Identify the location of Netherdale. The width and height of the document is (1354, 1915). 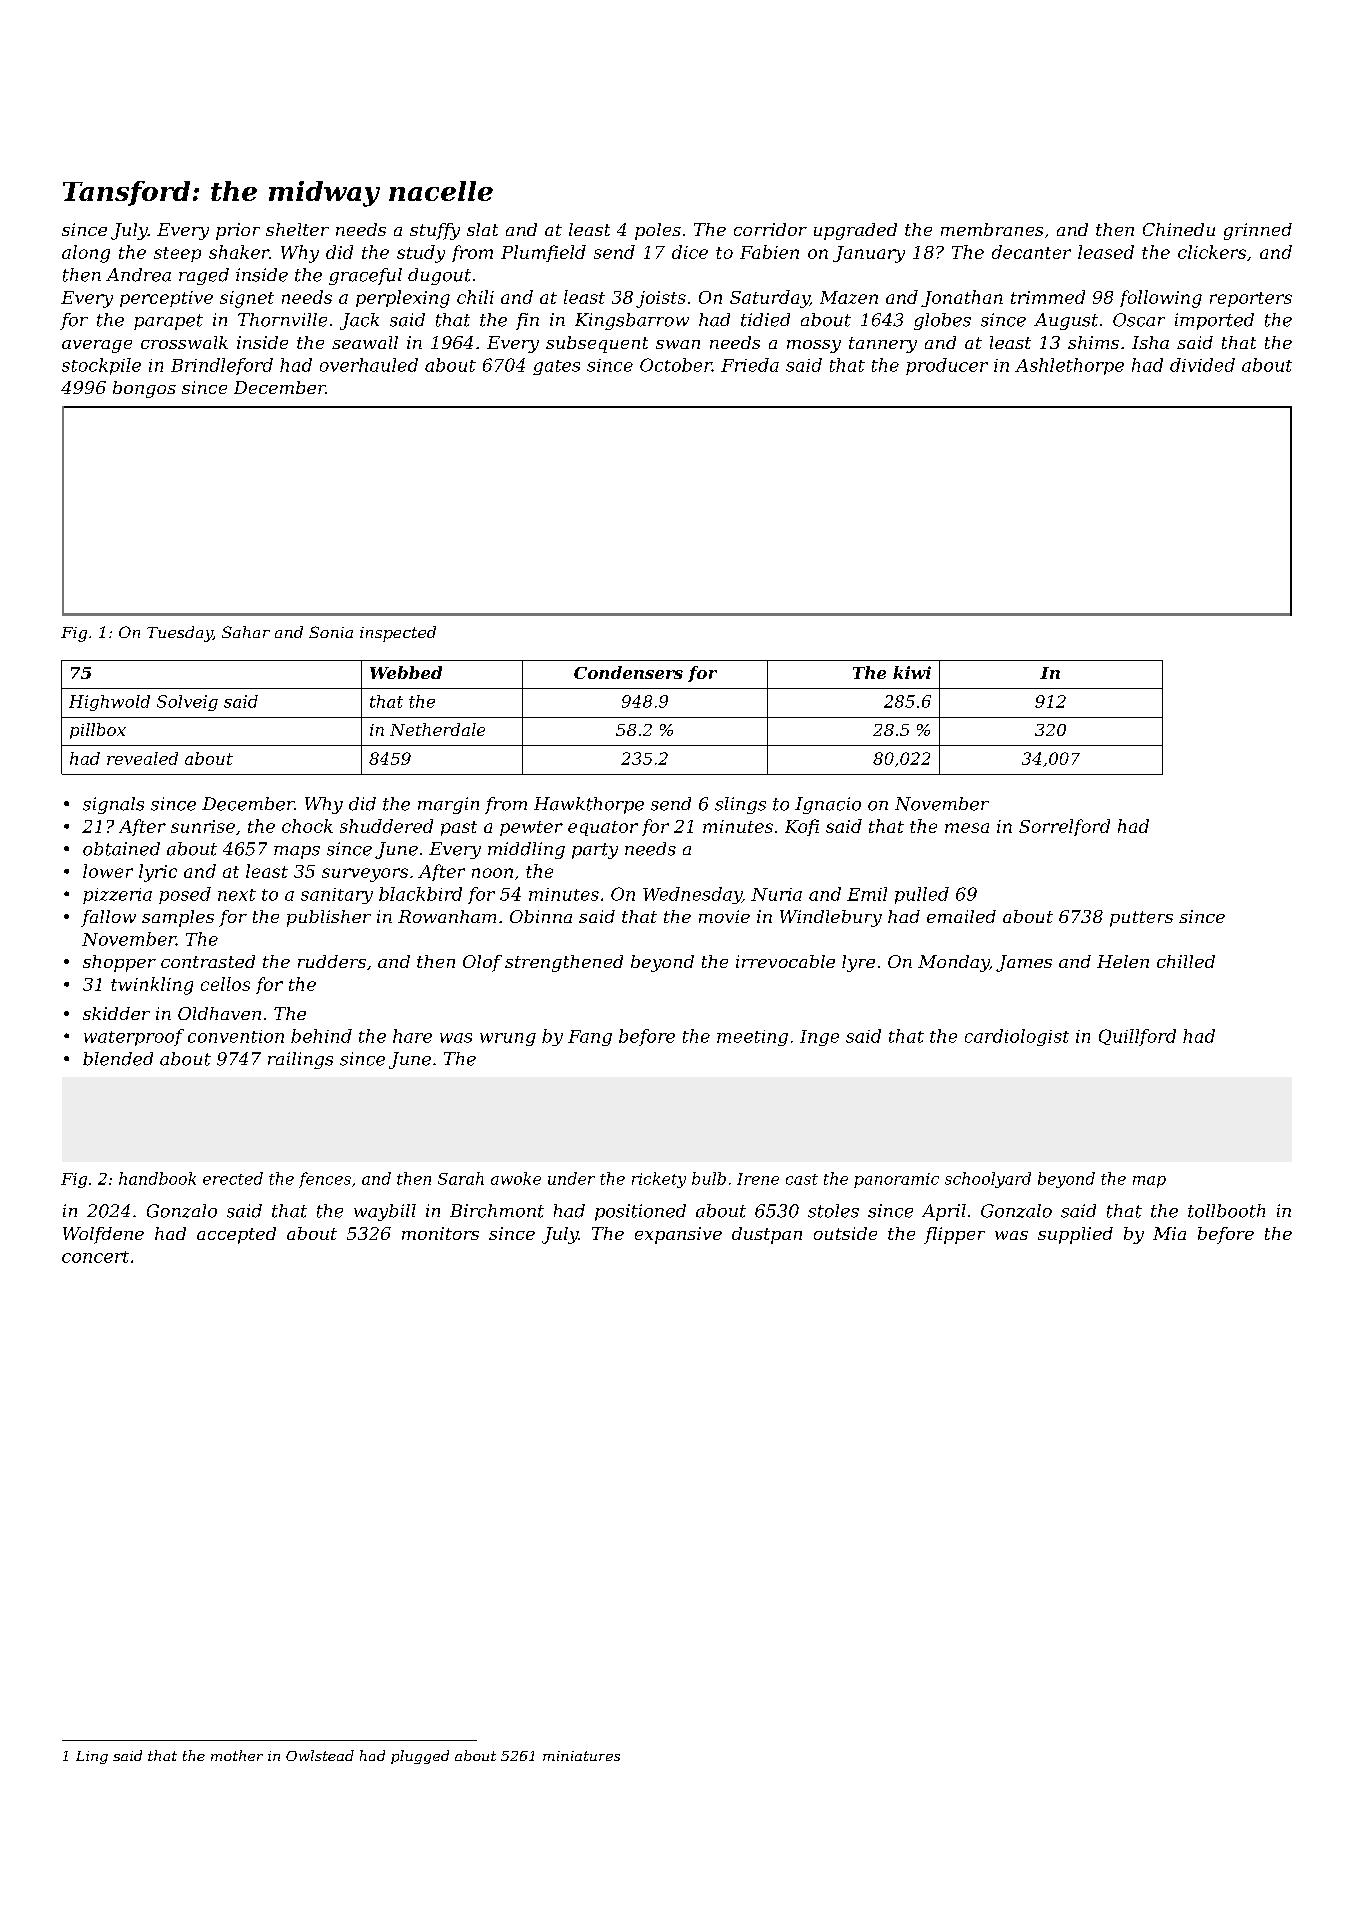
(437, 729).
